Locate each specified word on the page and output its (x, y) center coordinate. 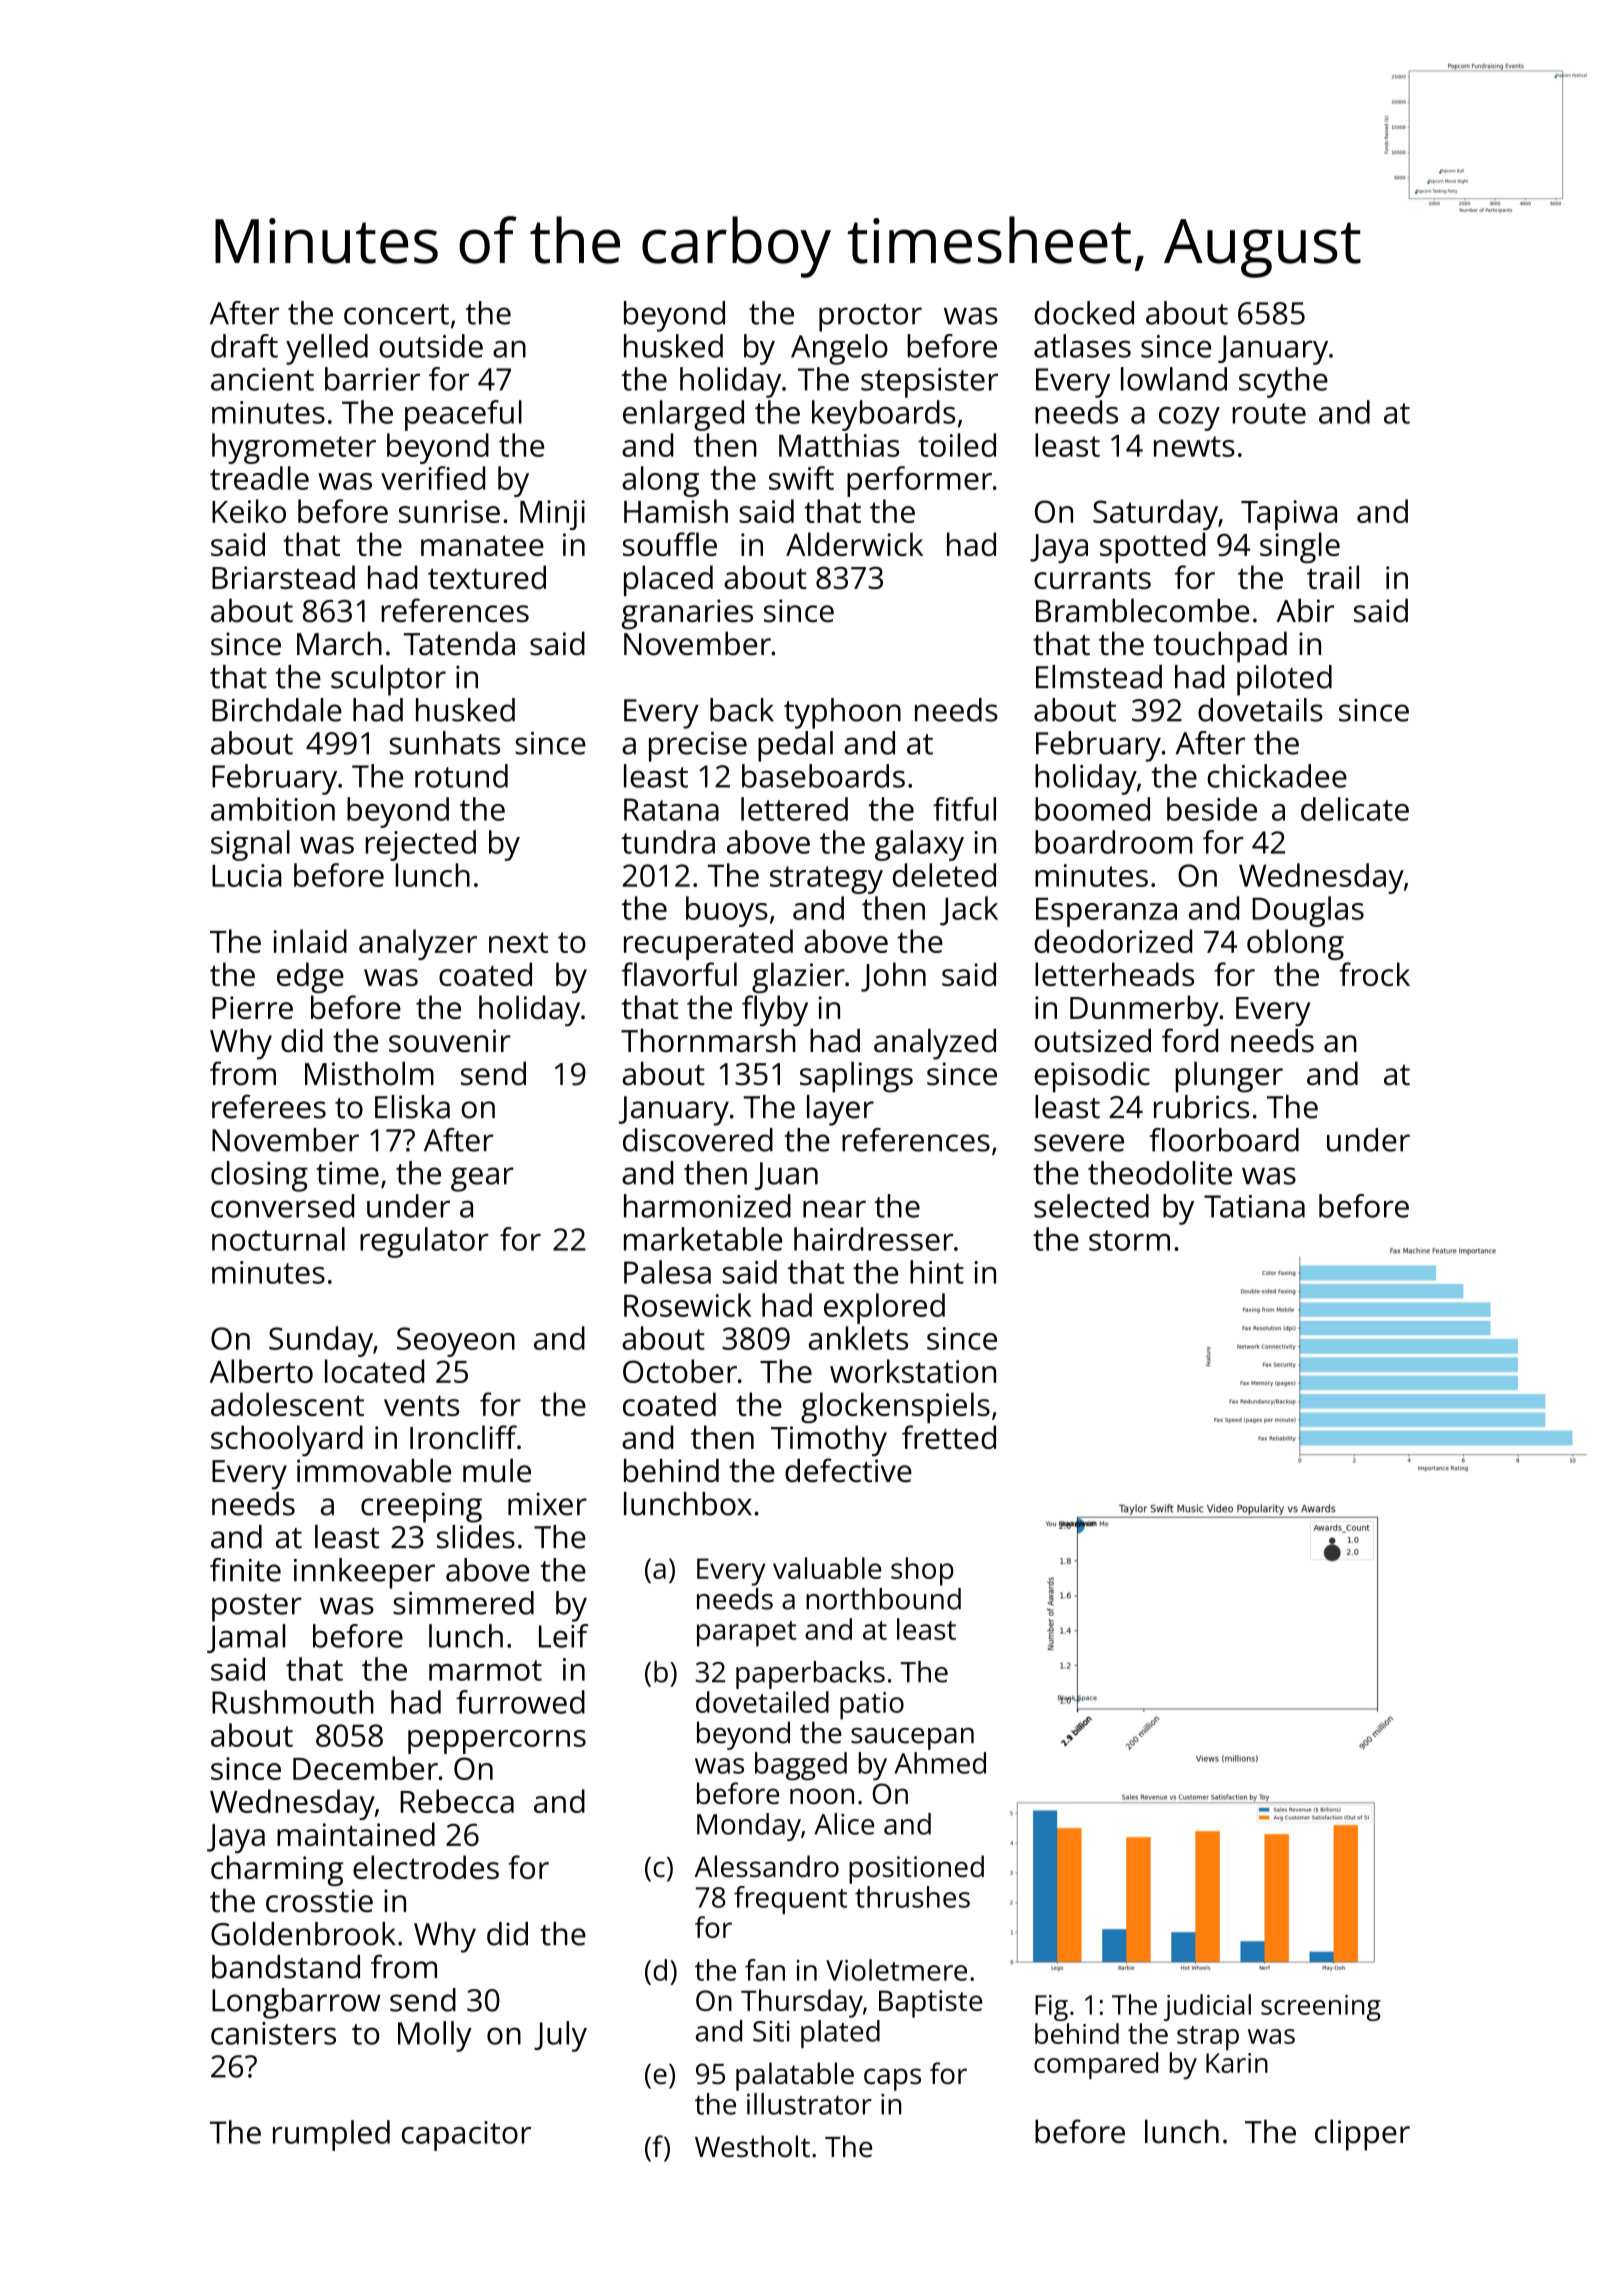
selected (1091, 1206)
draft (244, 346)
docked (1084, 313)
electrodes (426, 1867)
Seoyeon (456, 1342)
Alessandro (766, 1866)
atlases (1082, 346)
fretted (949, 1437)
